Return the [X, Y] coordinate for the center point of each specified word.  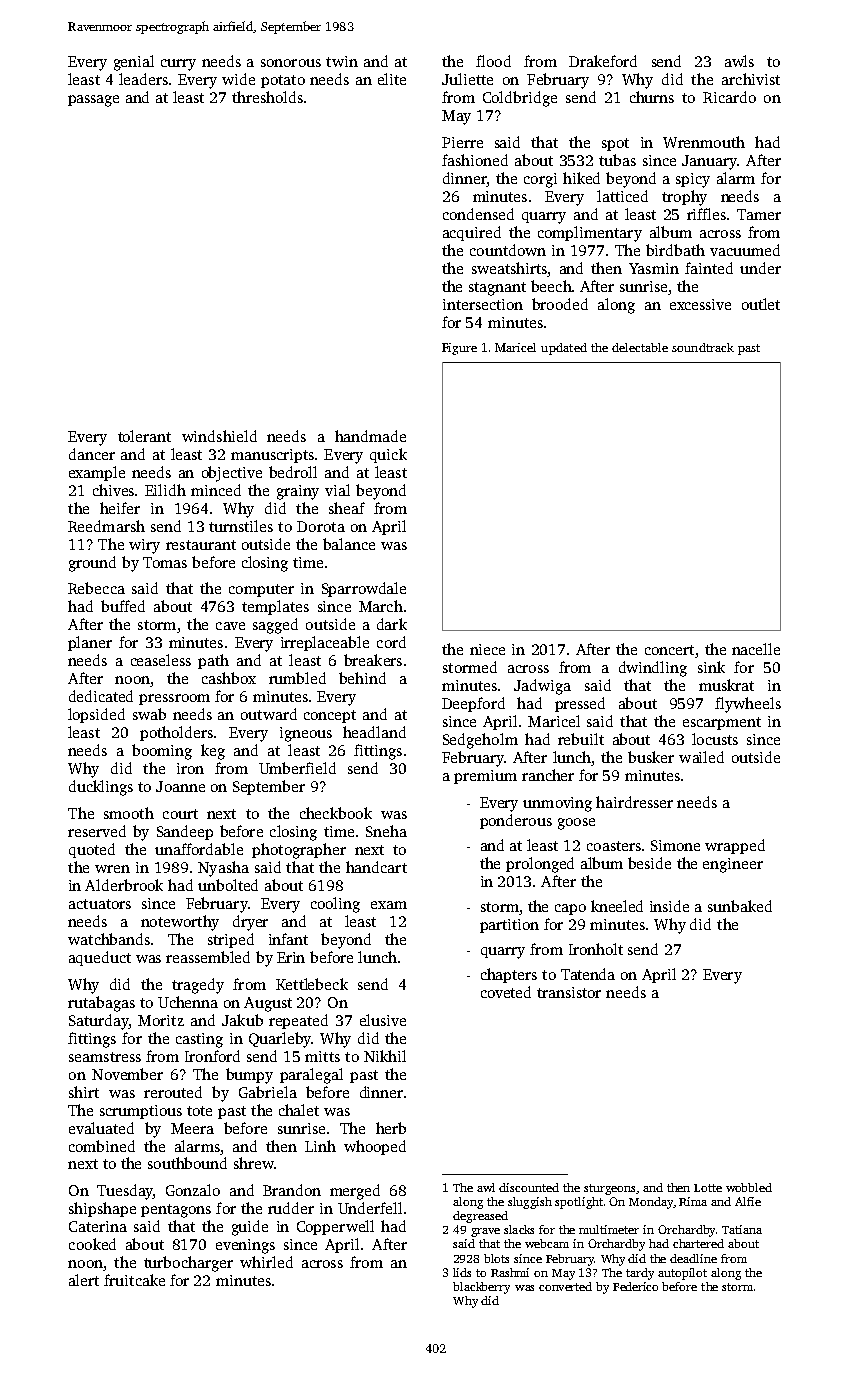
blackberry [481, 1288]
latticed [622, 196]
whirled [266, 1262]
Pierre [462, 142]
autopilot [682, 1274]
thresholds [267, 97]
